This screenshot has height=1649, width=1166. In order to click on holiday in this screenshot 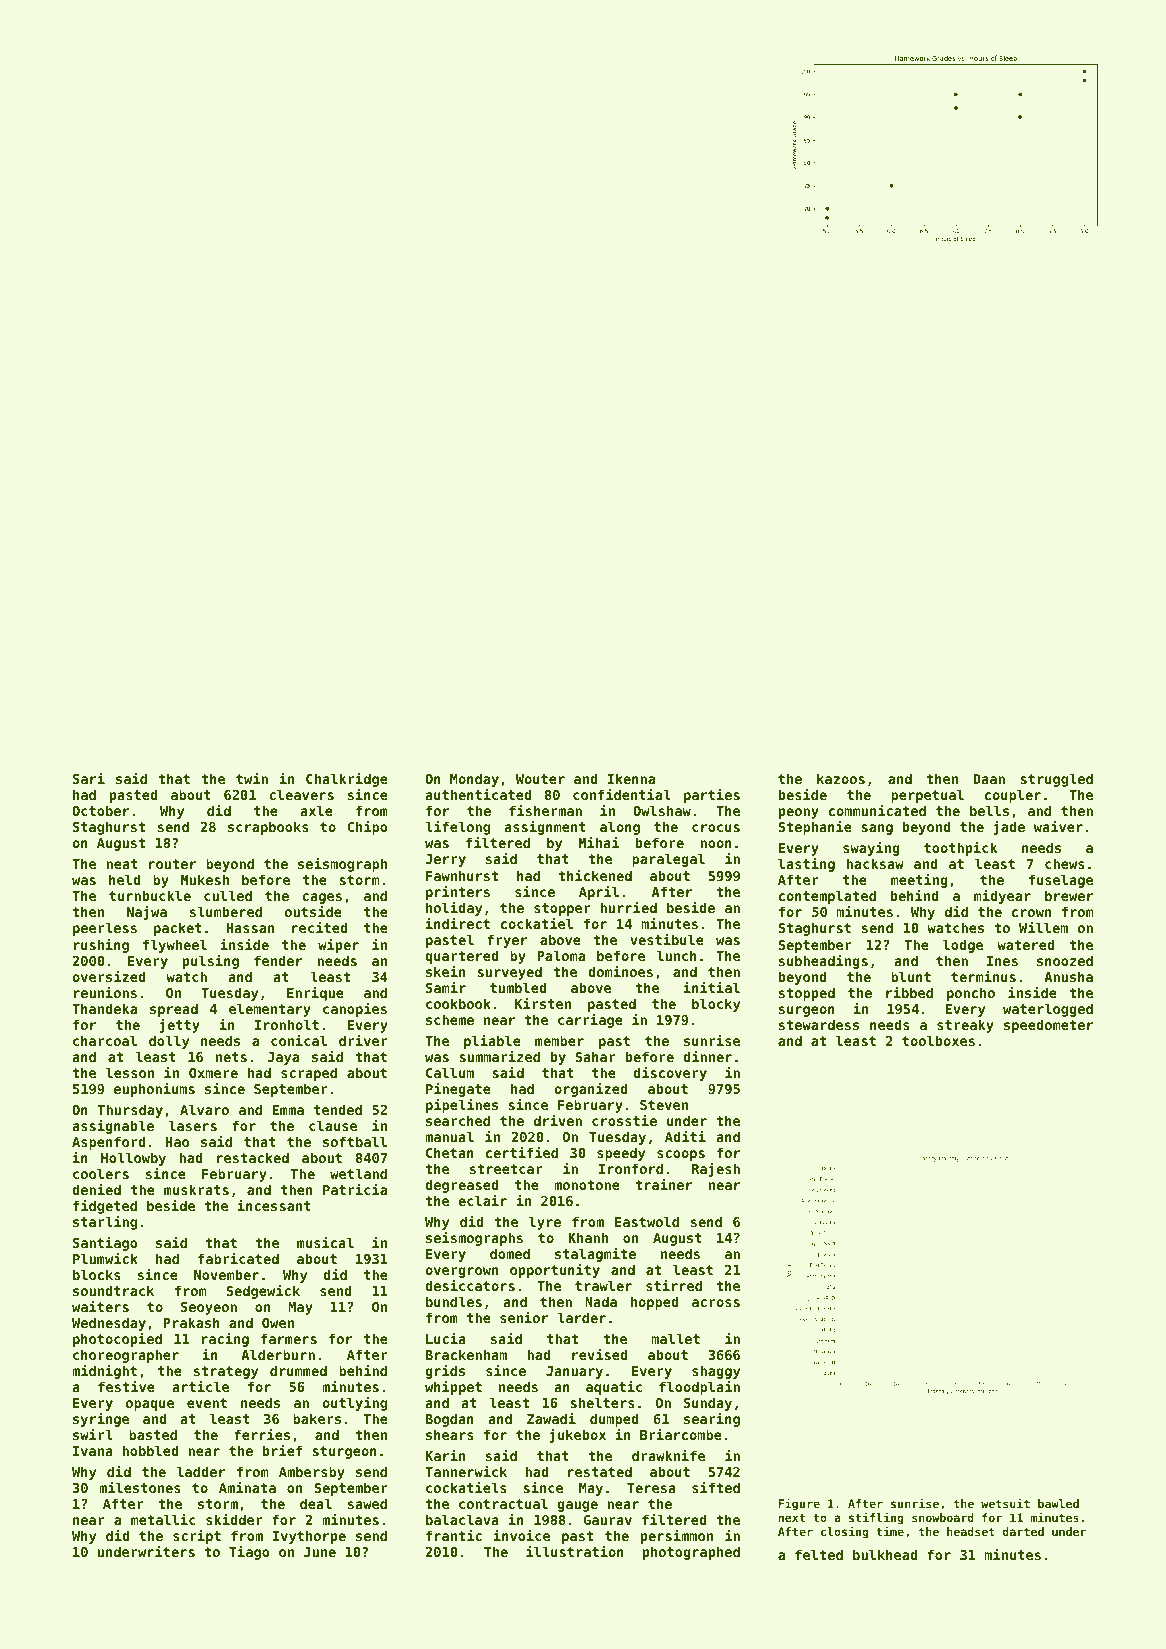, I will do `click(454, 909)`.
